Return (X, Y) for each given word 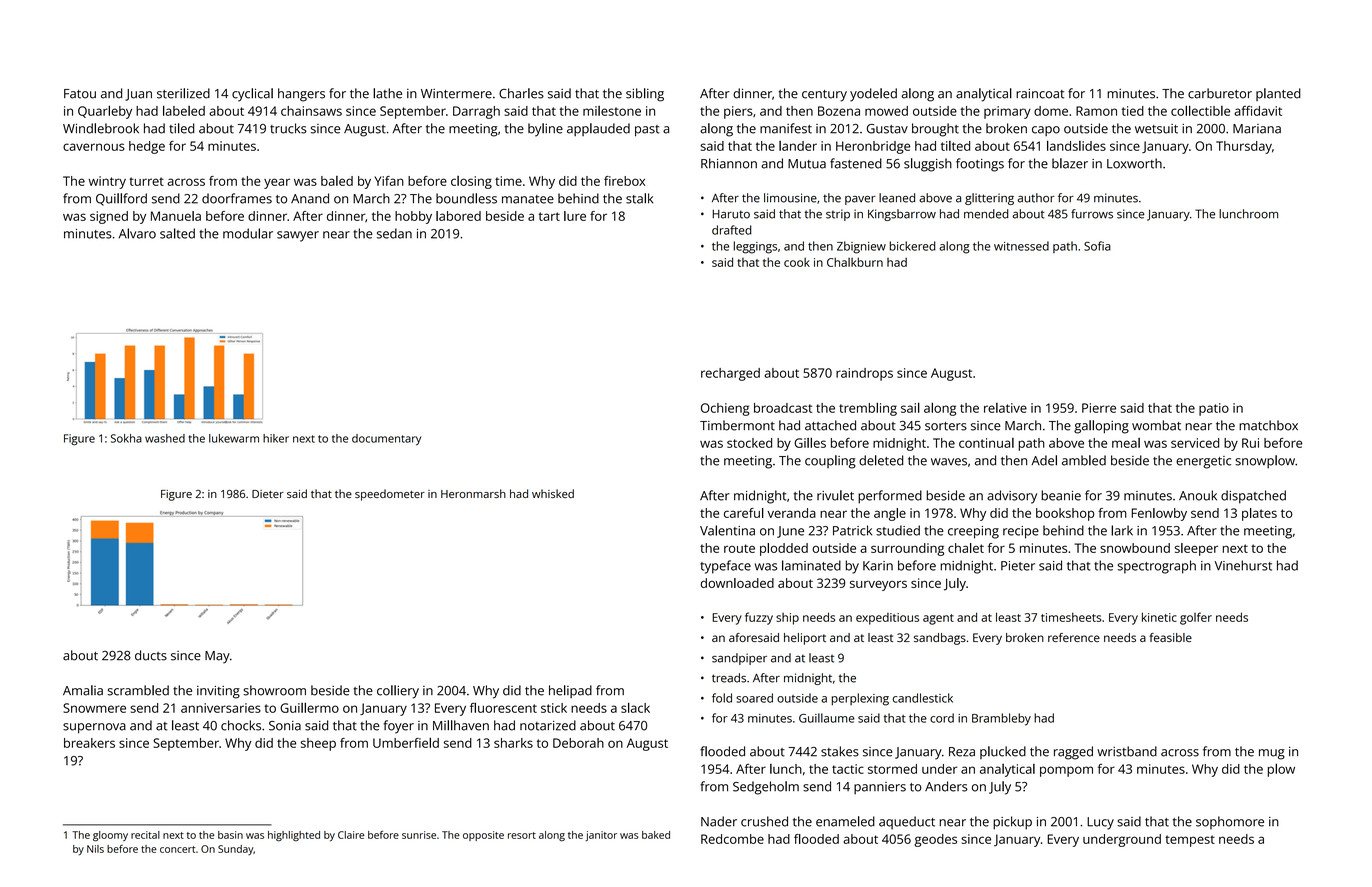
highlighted (294, 836)
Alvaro (137, 233)
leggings (755, 247)
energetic (1203, 462)
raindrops (864, 374)
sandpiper (739, 659)
